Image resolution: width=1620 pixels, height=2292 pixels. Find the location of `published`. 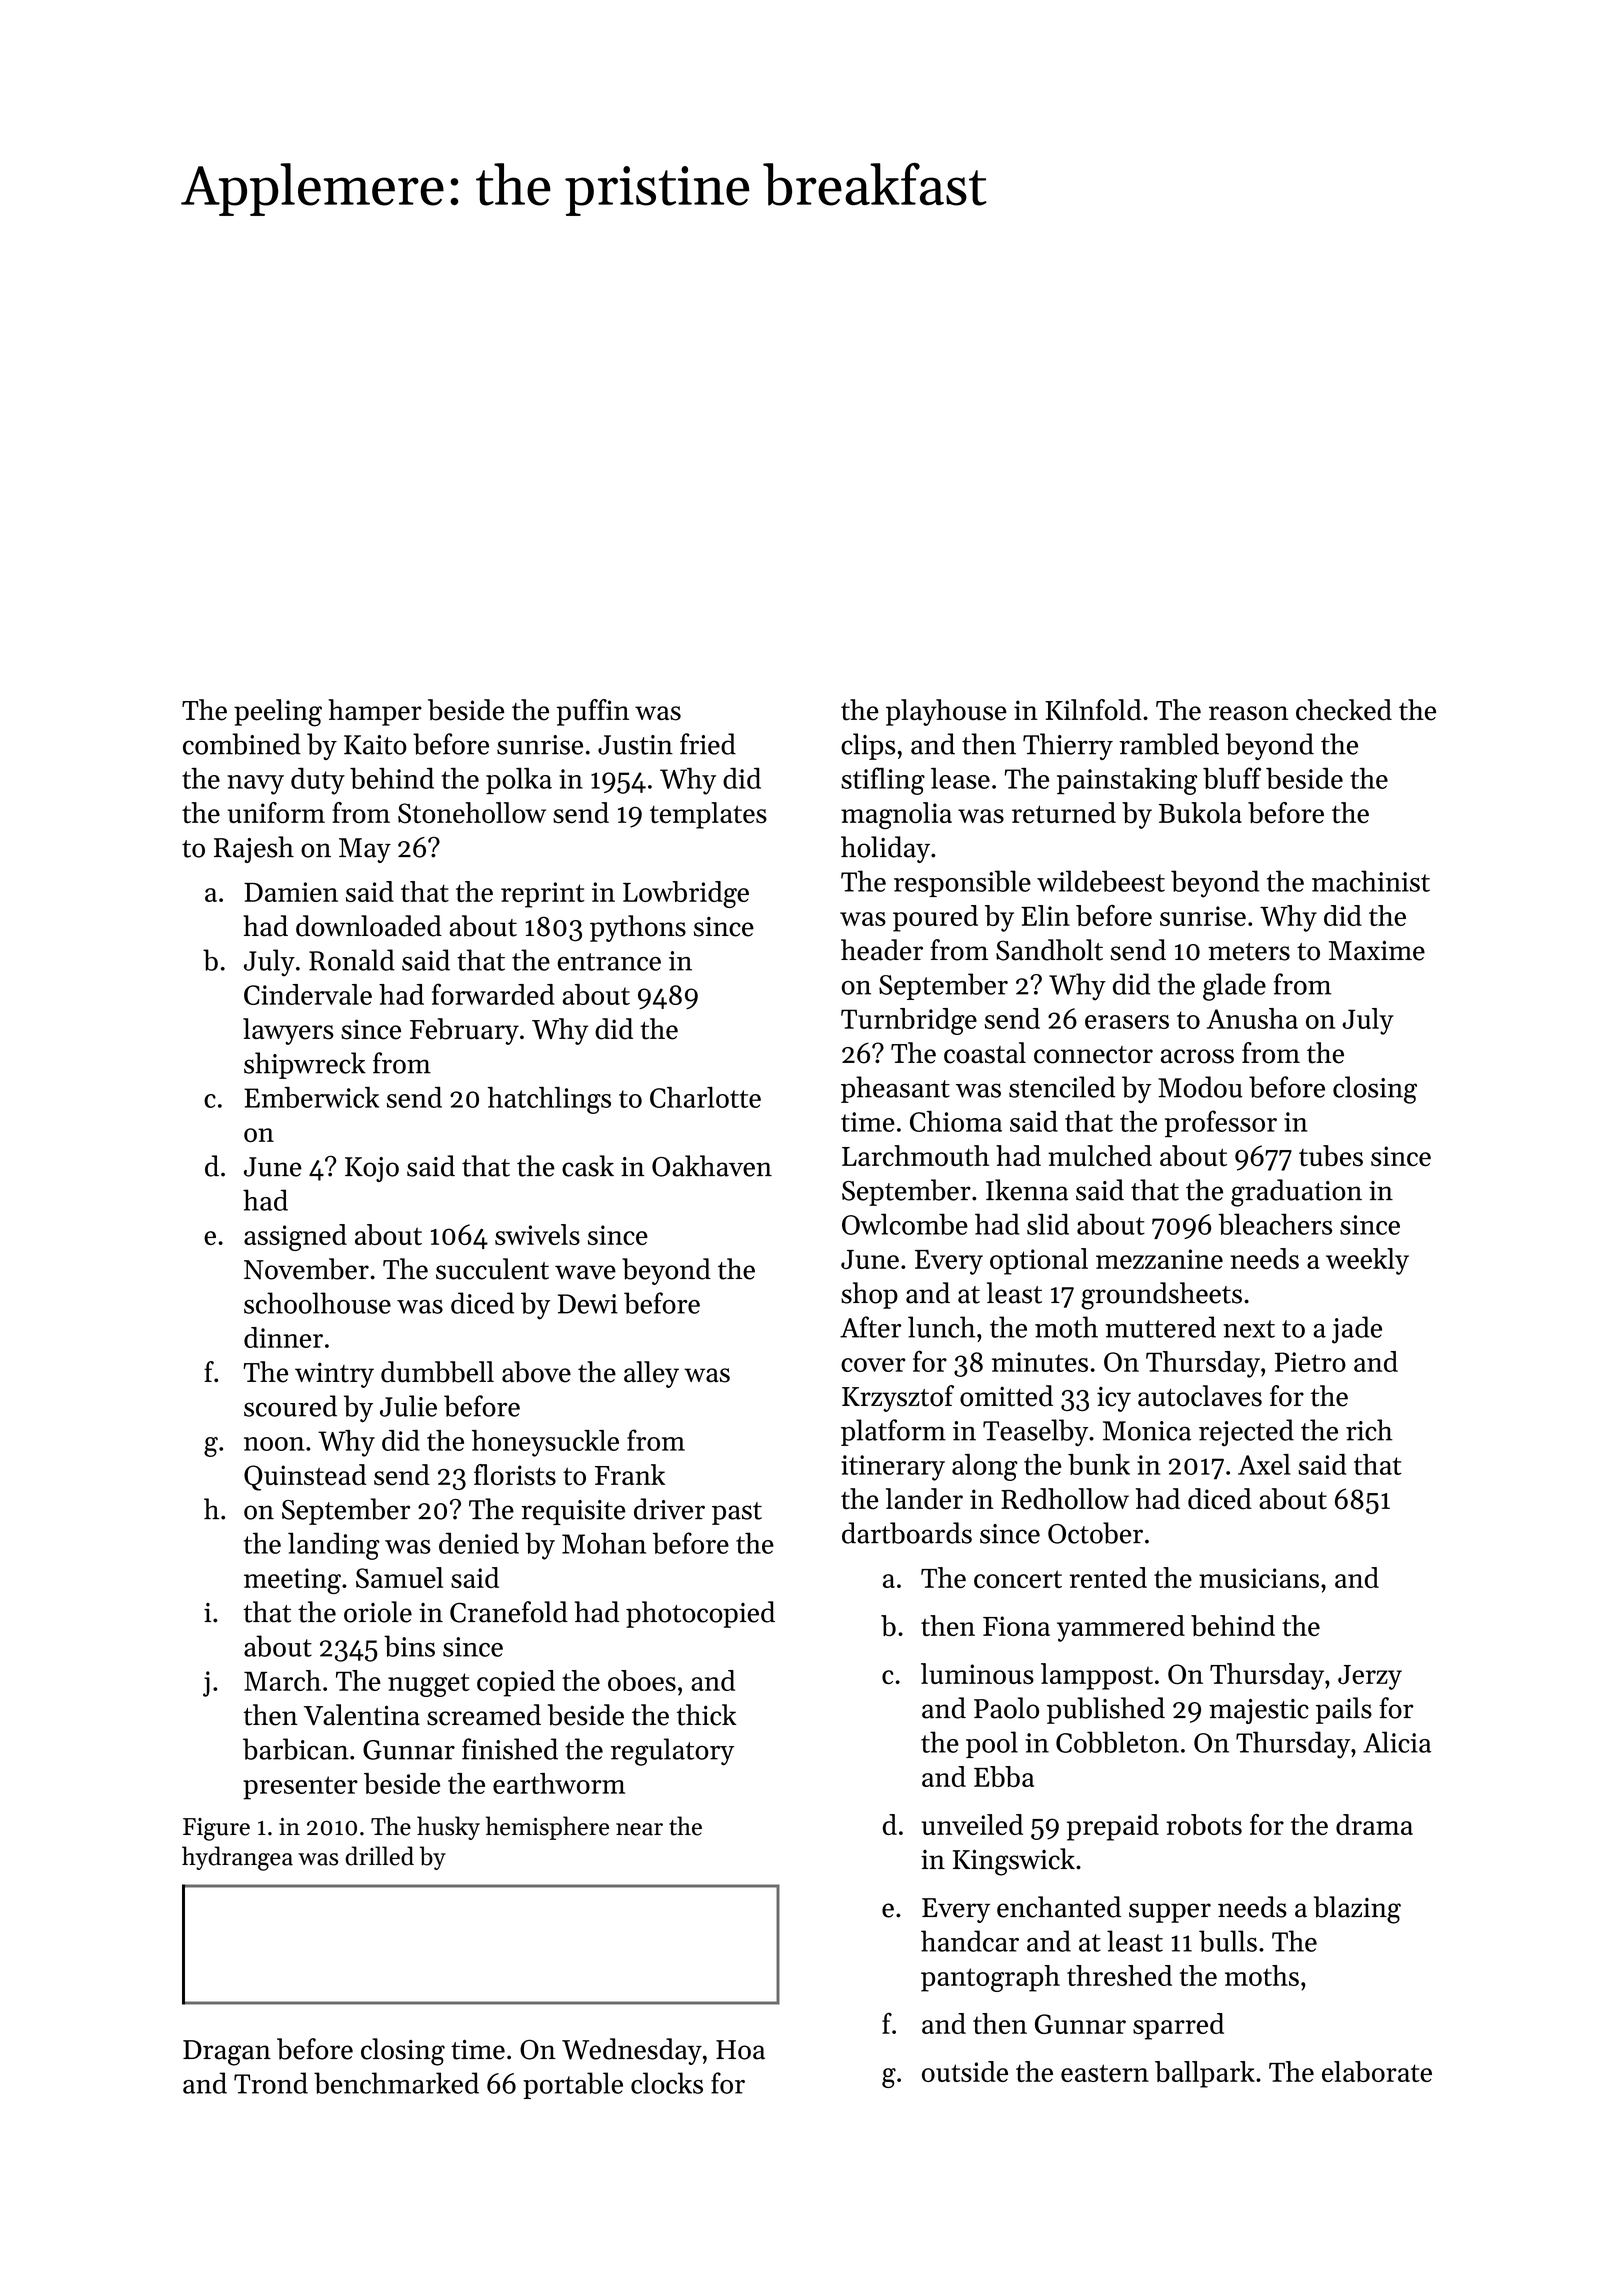

published is located at coordinates (1106, 1710).
